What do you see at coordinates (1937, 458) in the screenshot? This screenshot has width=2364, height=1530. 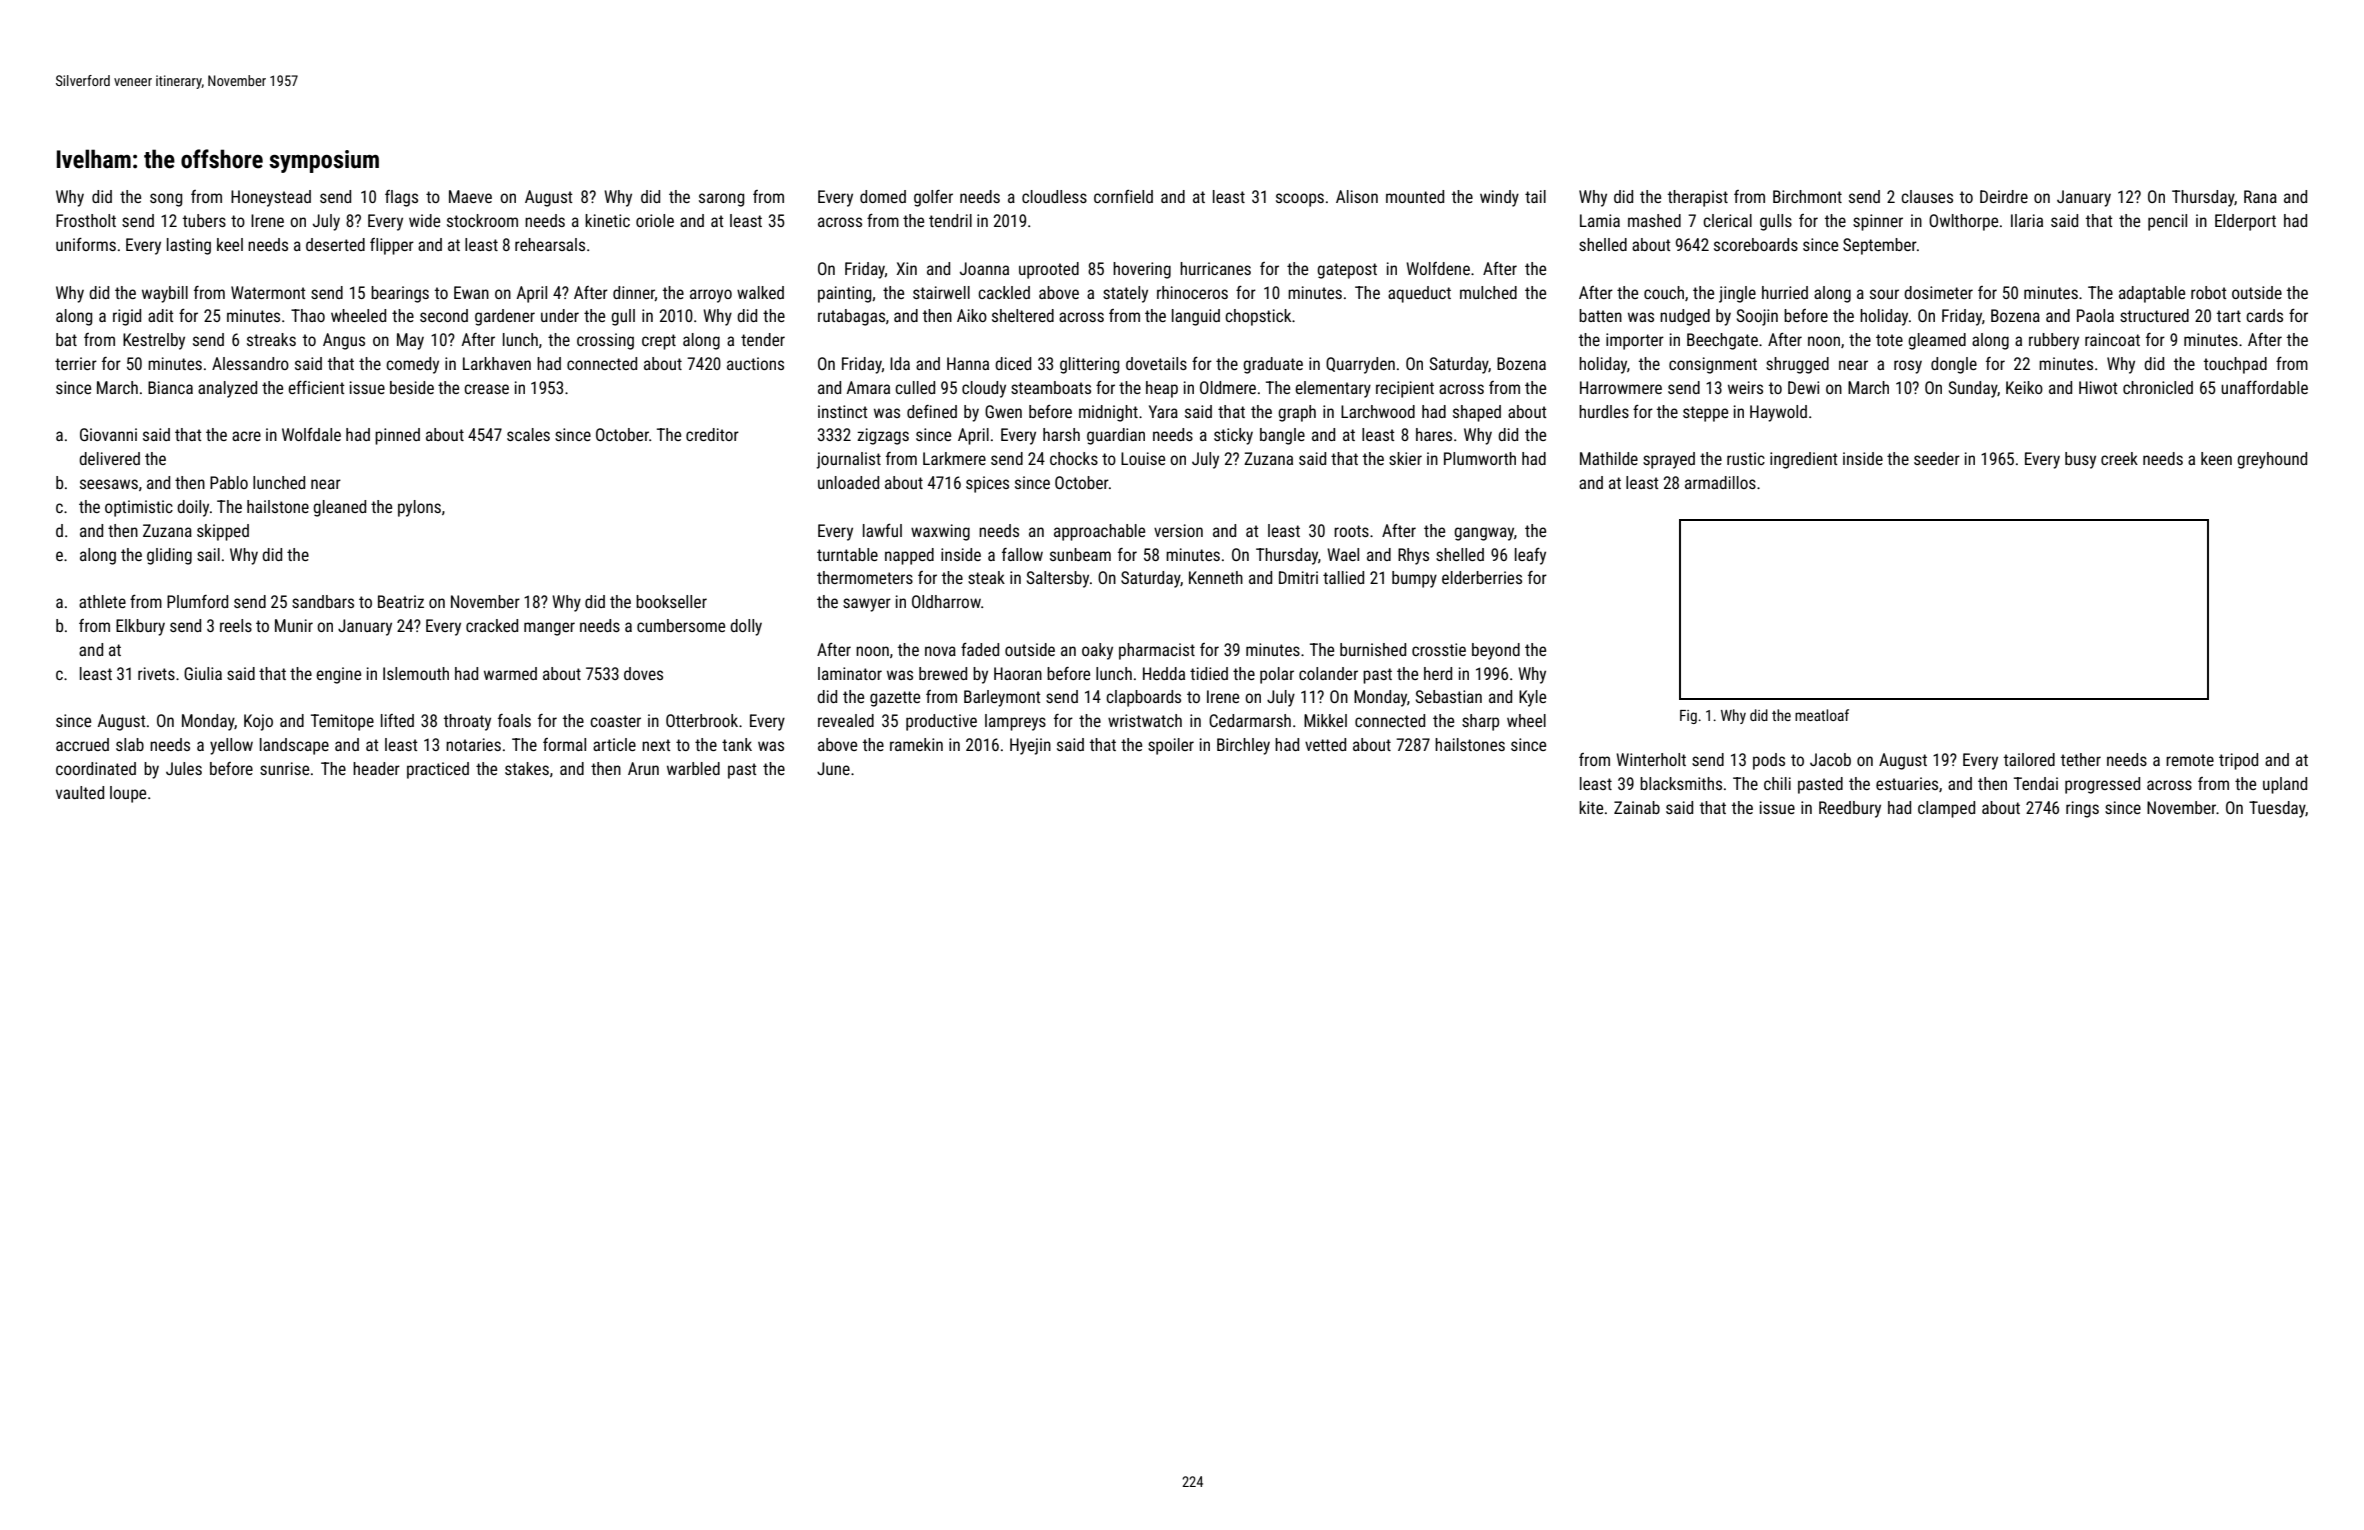 I see `seeder` at bounding box center [1937, 458].
